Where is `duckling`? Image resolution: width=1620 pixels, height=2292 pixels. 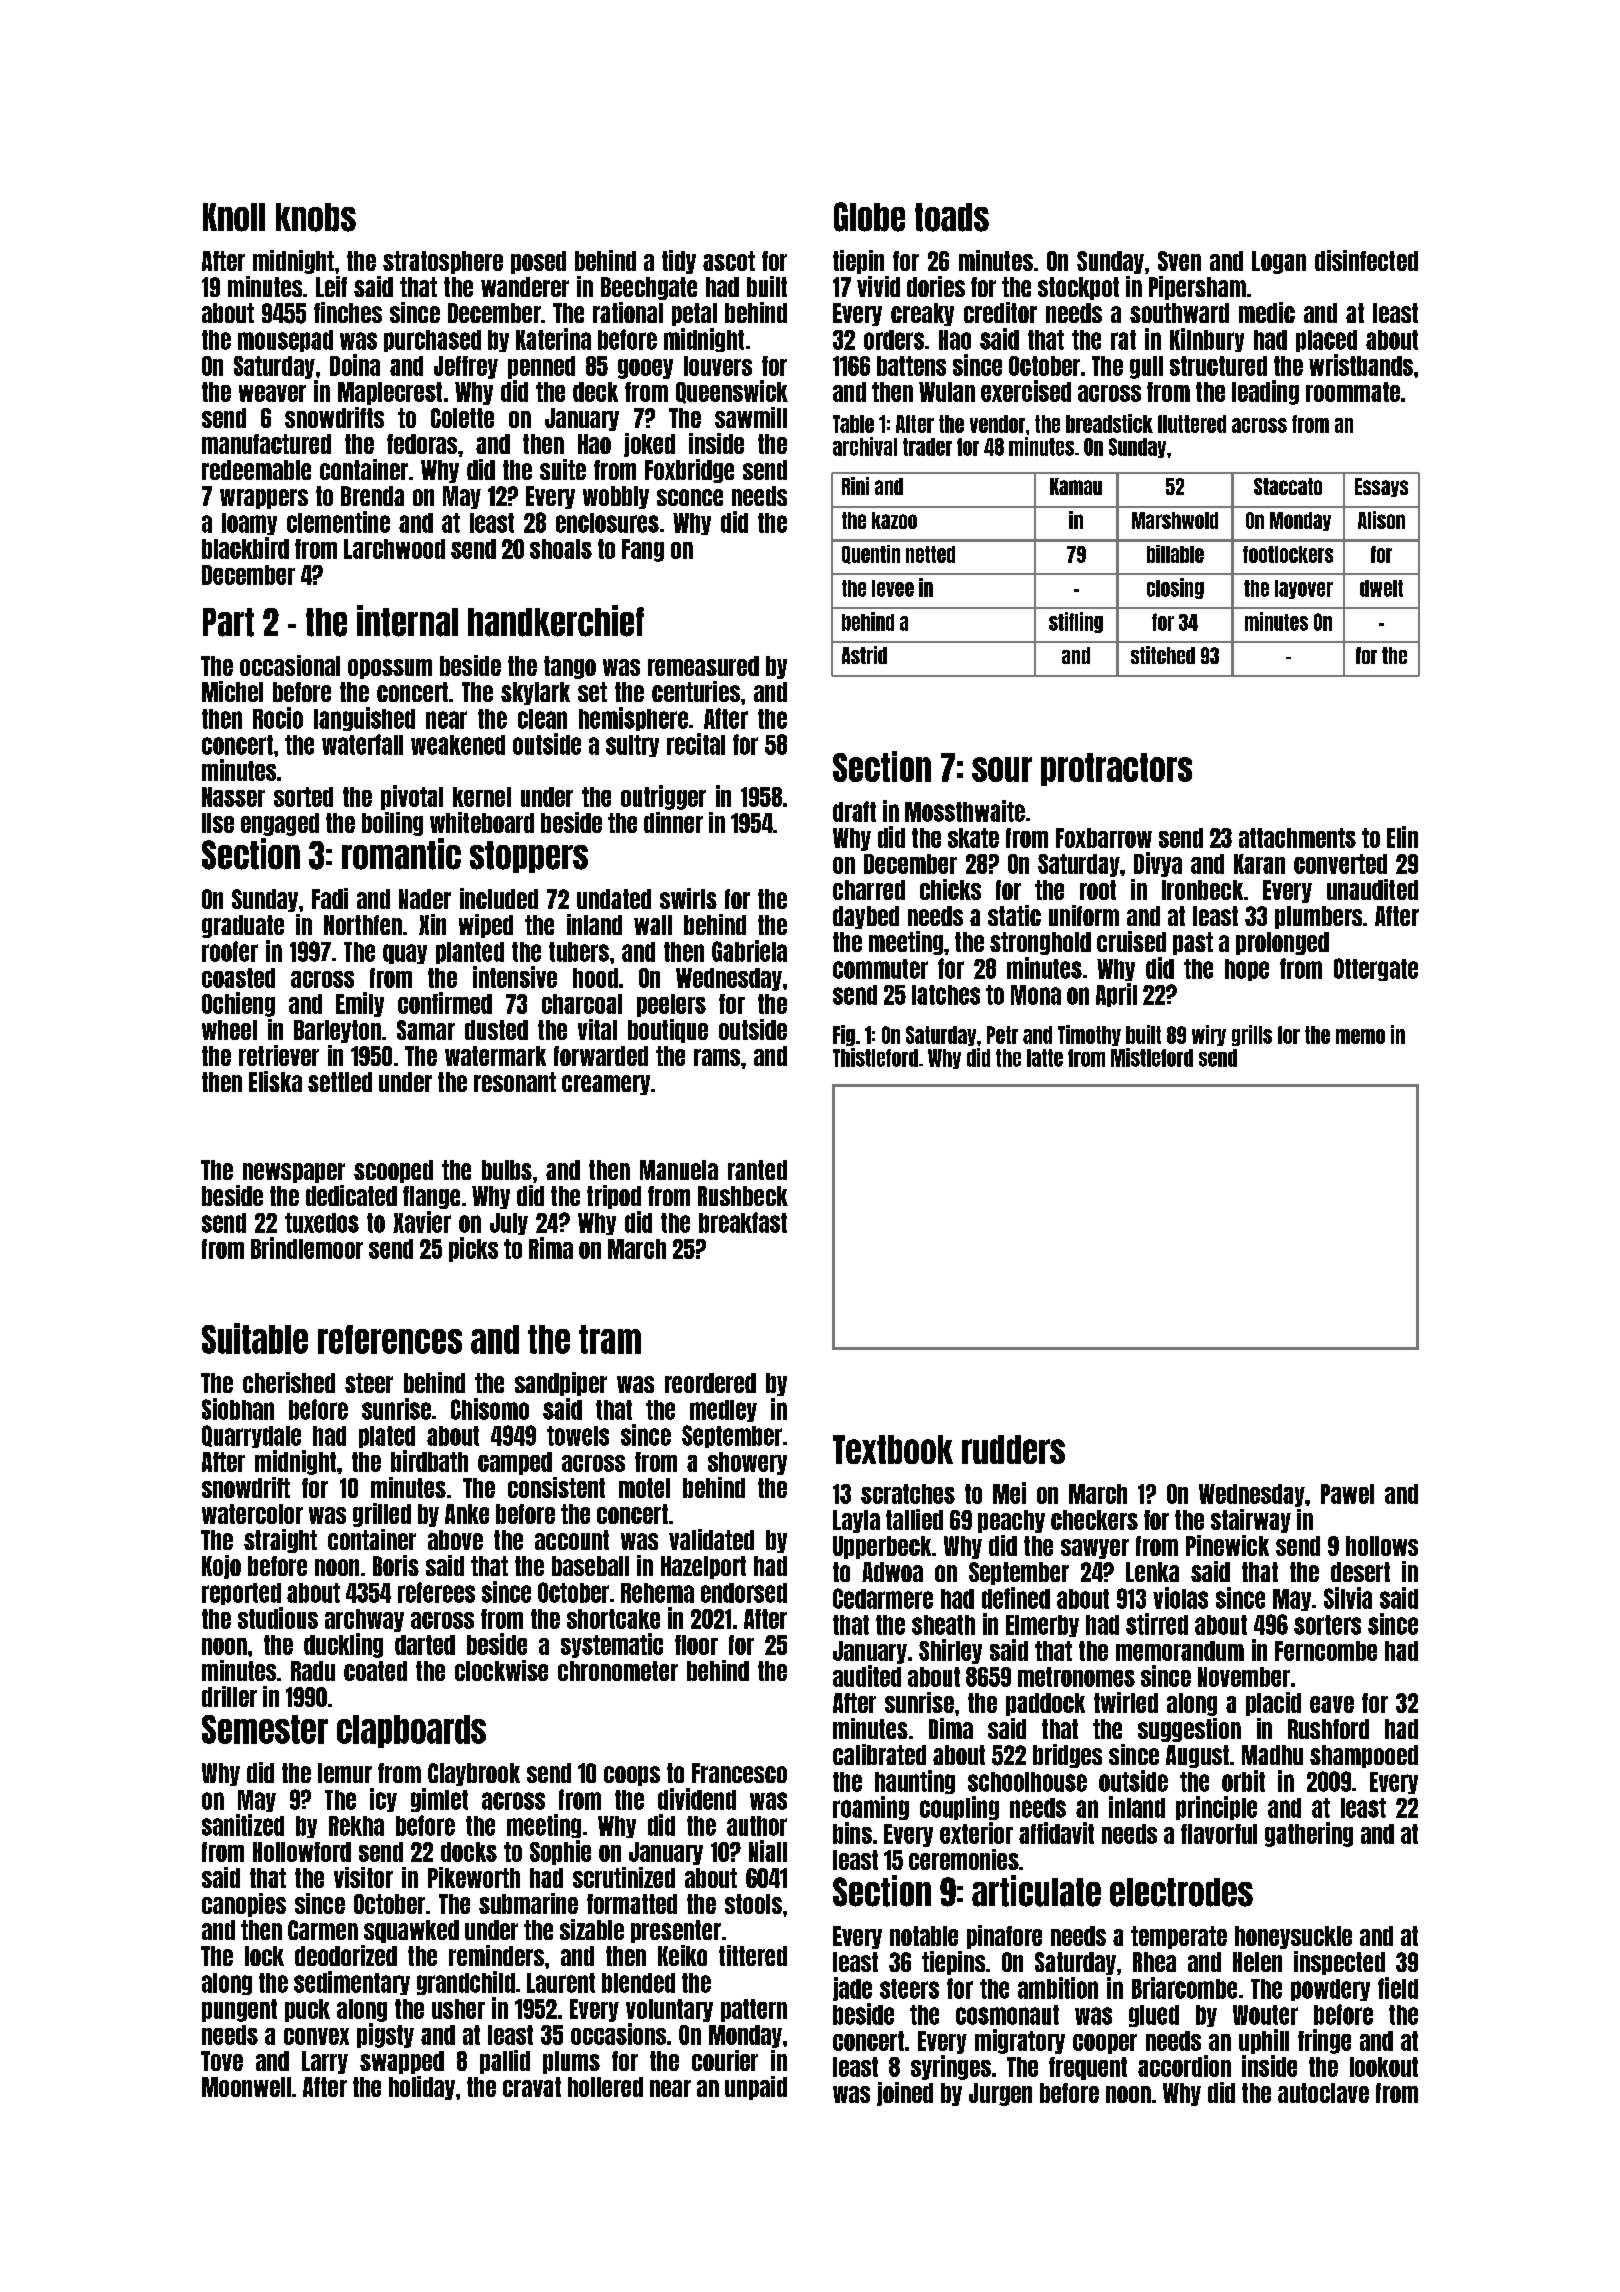 duckling is located at coordinates (343, 1645).
